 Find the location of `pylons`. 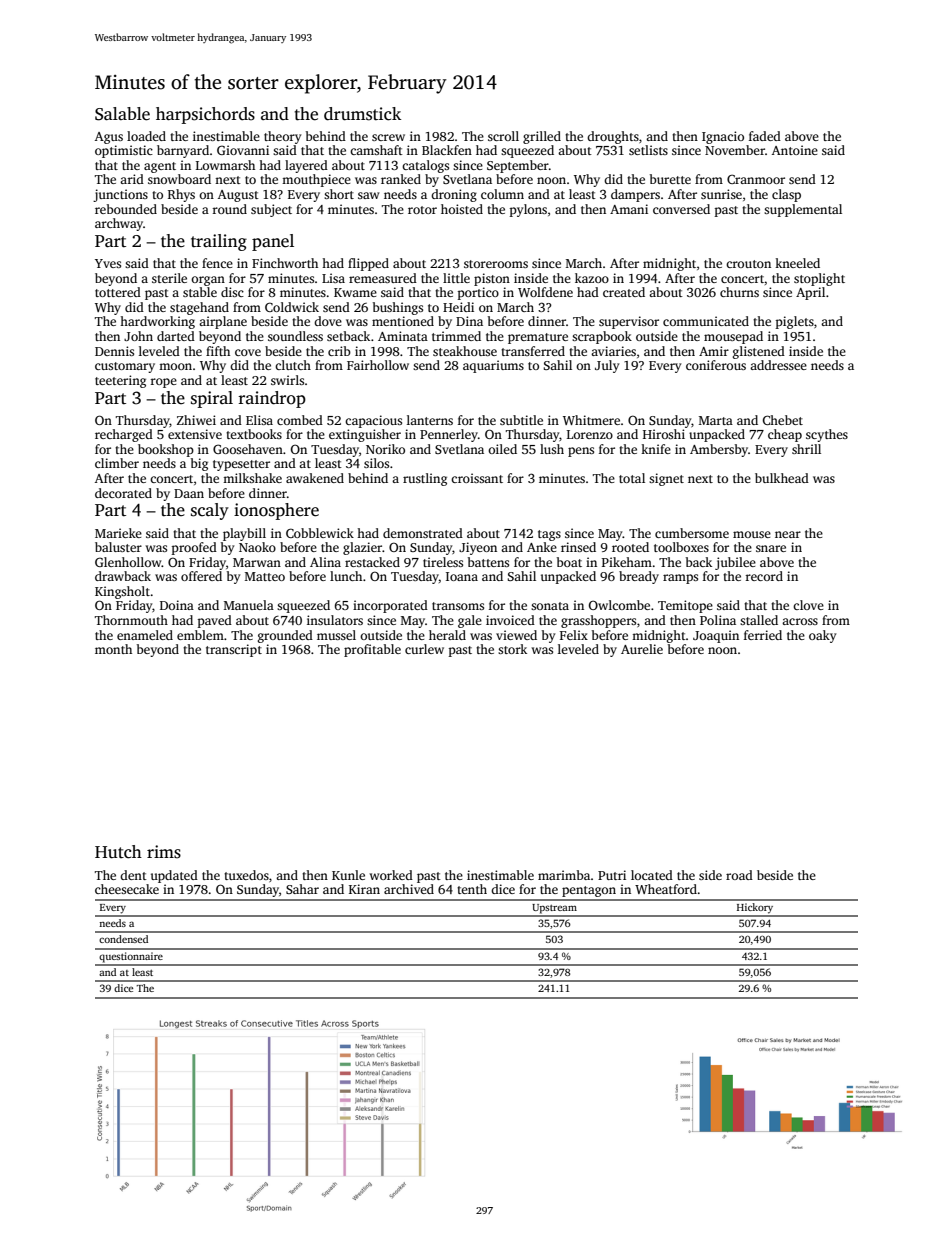

pylons is located at coordinates (528, 210).
